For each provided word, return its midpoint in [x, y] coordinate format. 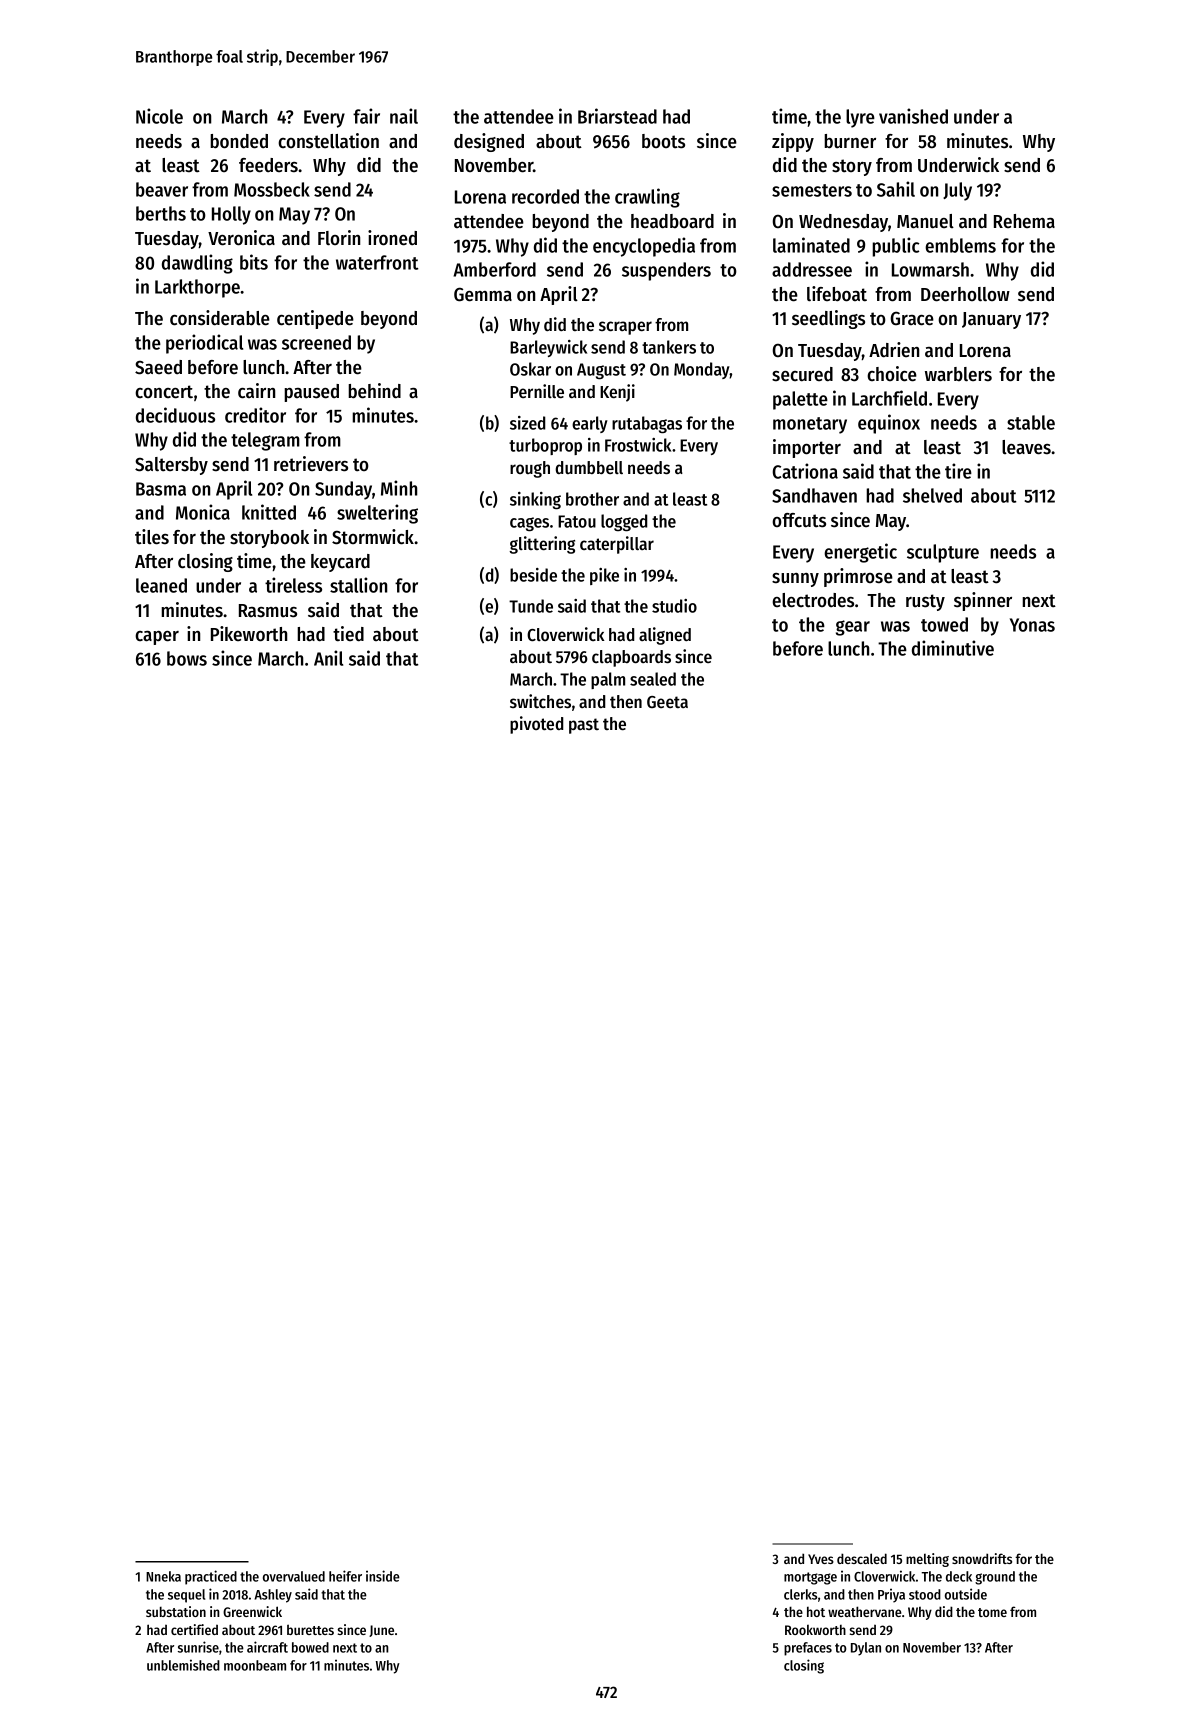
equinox [889, 424]
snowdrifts [982, 1558]
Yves [821, 1559]
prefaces [808, 1649]
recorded [545, 196]
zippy [793, 142]
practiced [211, 1577]
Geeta [667, 702]
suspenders [666, 271]
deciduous [175, 415]
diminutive [953, 648]
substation [176, 1611]
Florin [339, 238]
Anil [328, 658]
